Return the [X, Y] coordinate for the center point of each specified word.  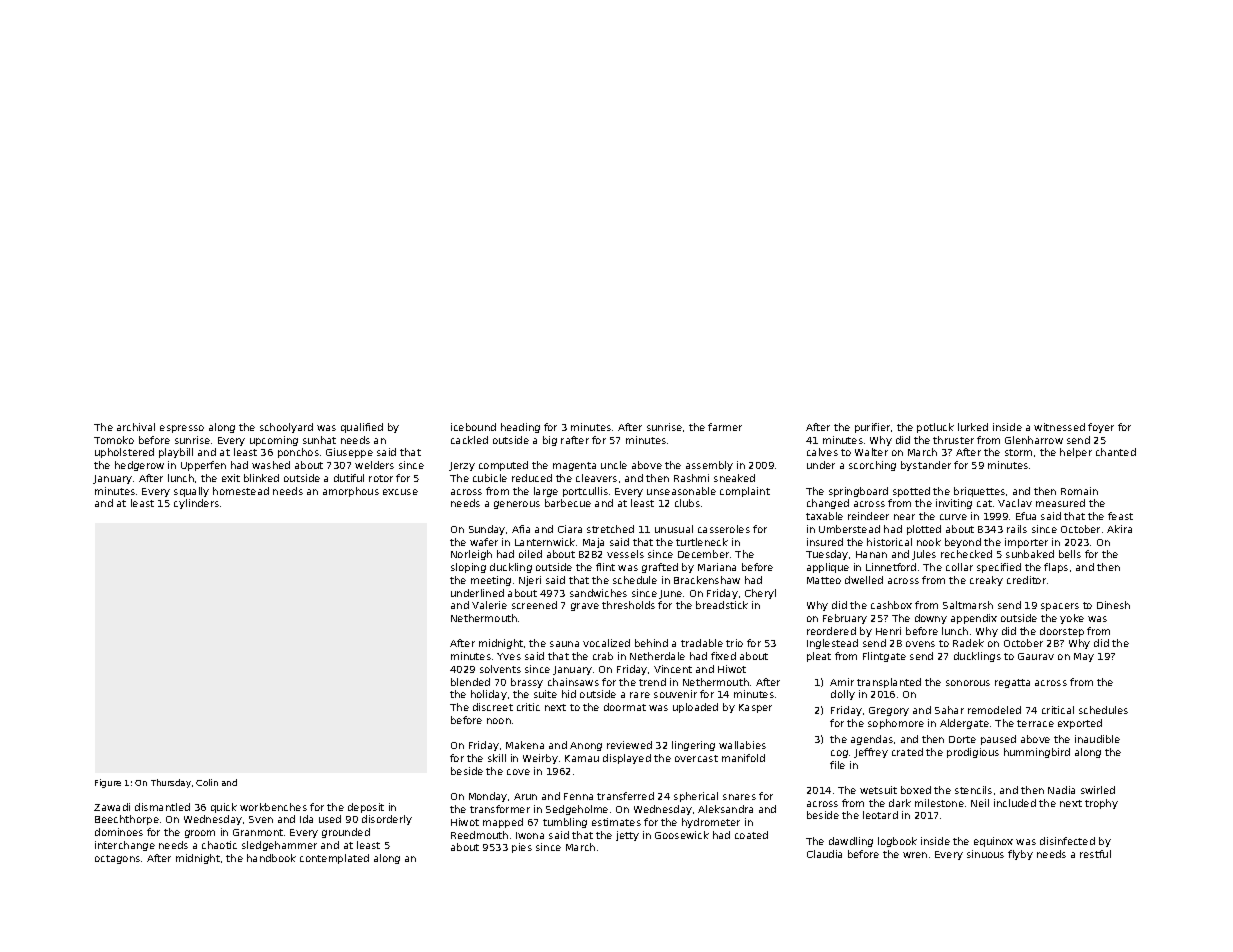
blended [470, 682]
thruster [953, 440]
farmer [725, 427]
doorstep [1062, 632]
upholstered [124, 453]
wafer [484, 542]
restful [1095, 854]
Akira [1119, 529]
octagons [117, 859]
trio [734, 643]
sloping [468, 568]
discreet [493, 707]
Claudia [824, 854]
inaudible [1097, 739]
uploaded [695, 708]
